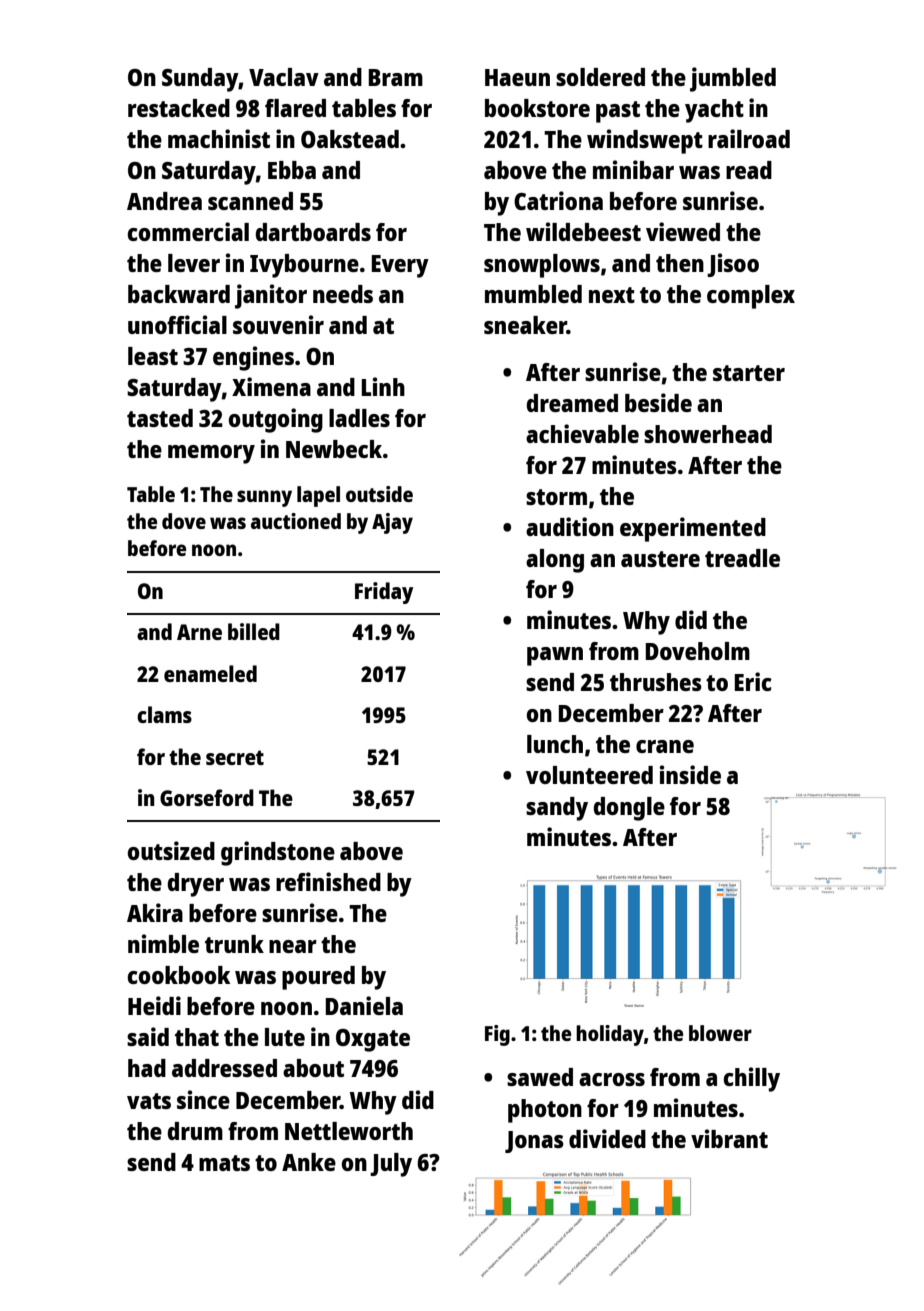 This screenshot has width=924, height=1311. I want to click on sandy, so click(557, 809).
